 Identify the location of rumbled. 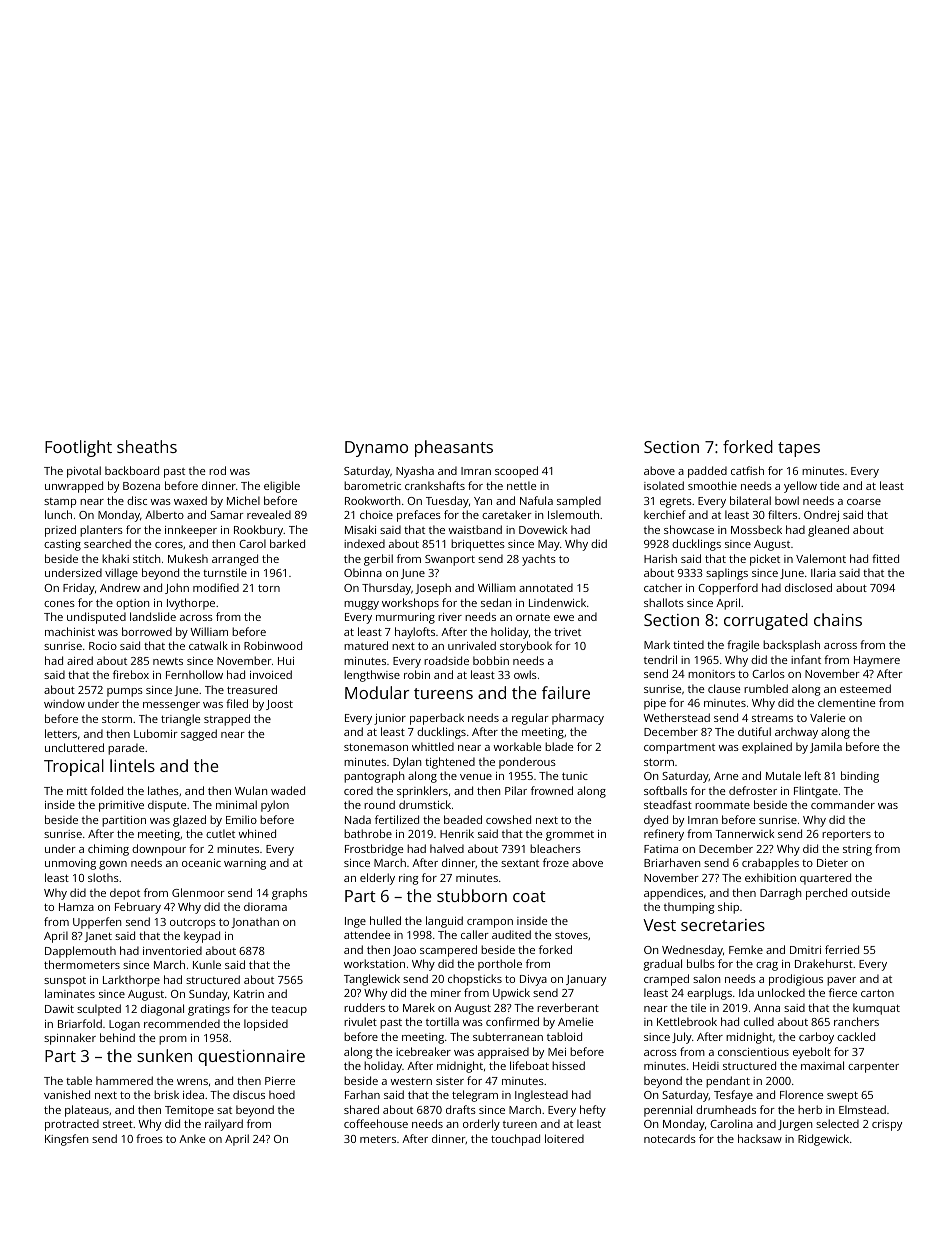
(766, 688).
